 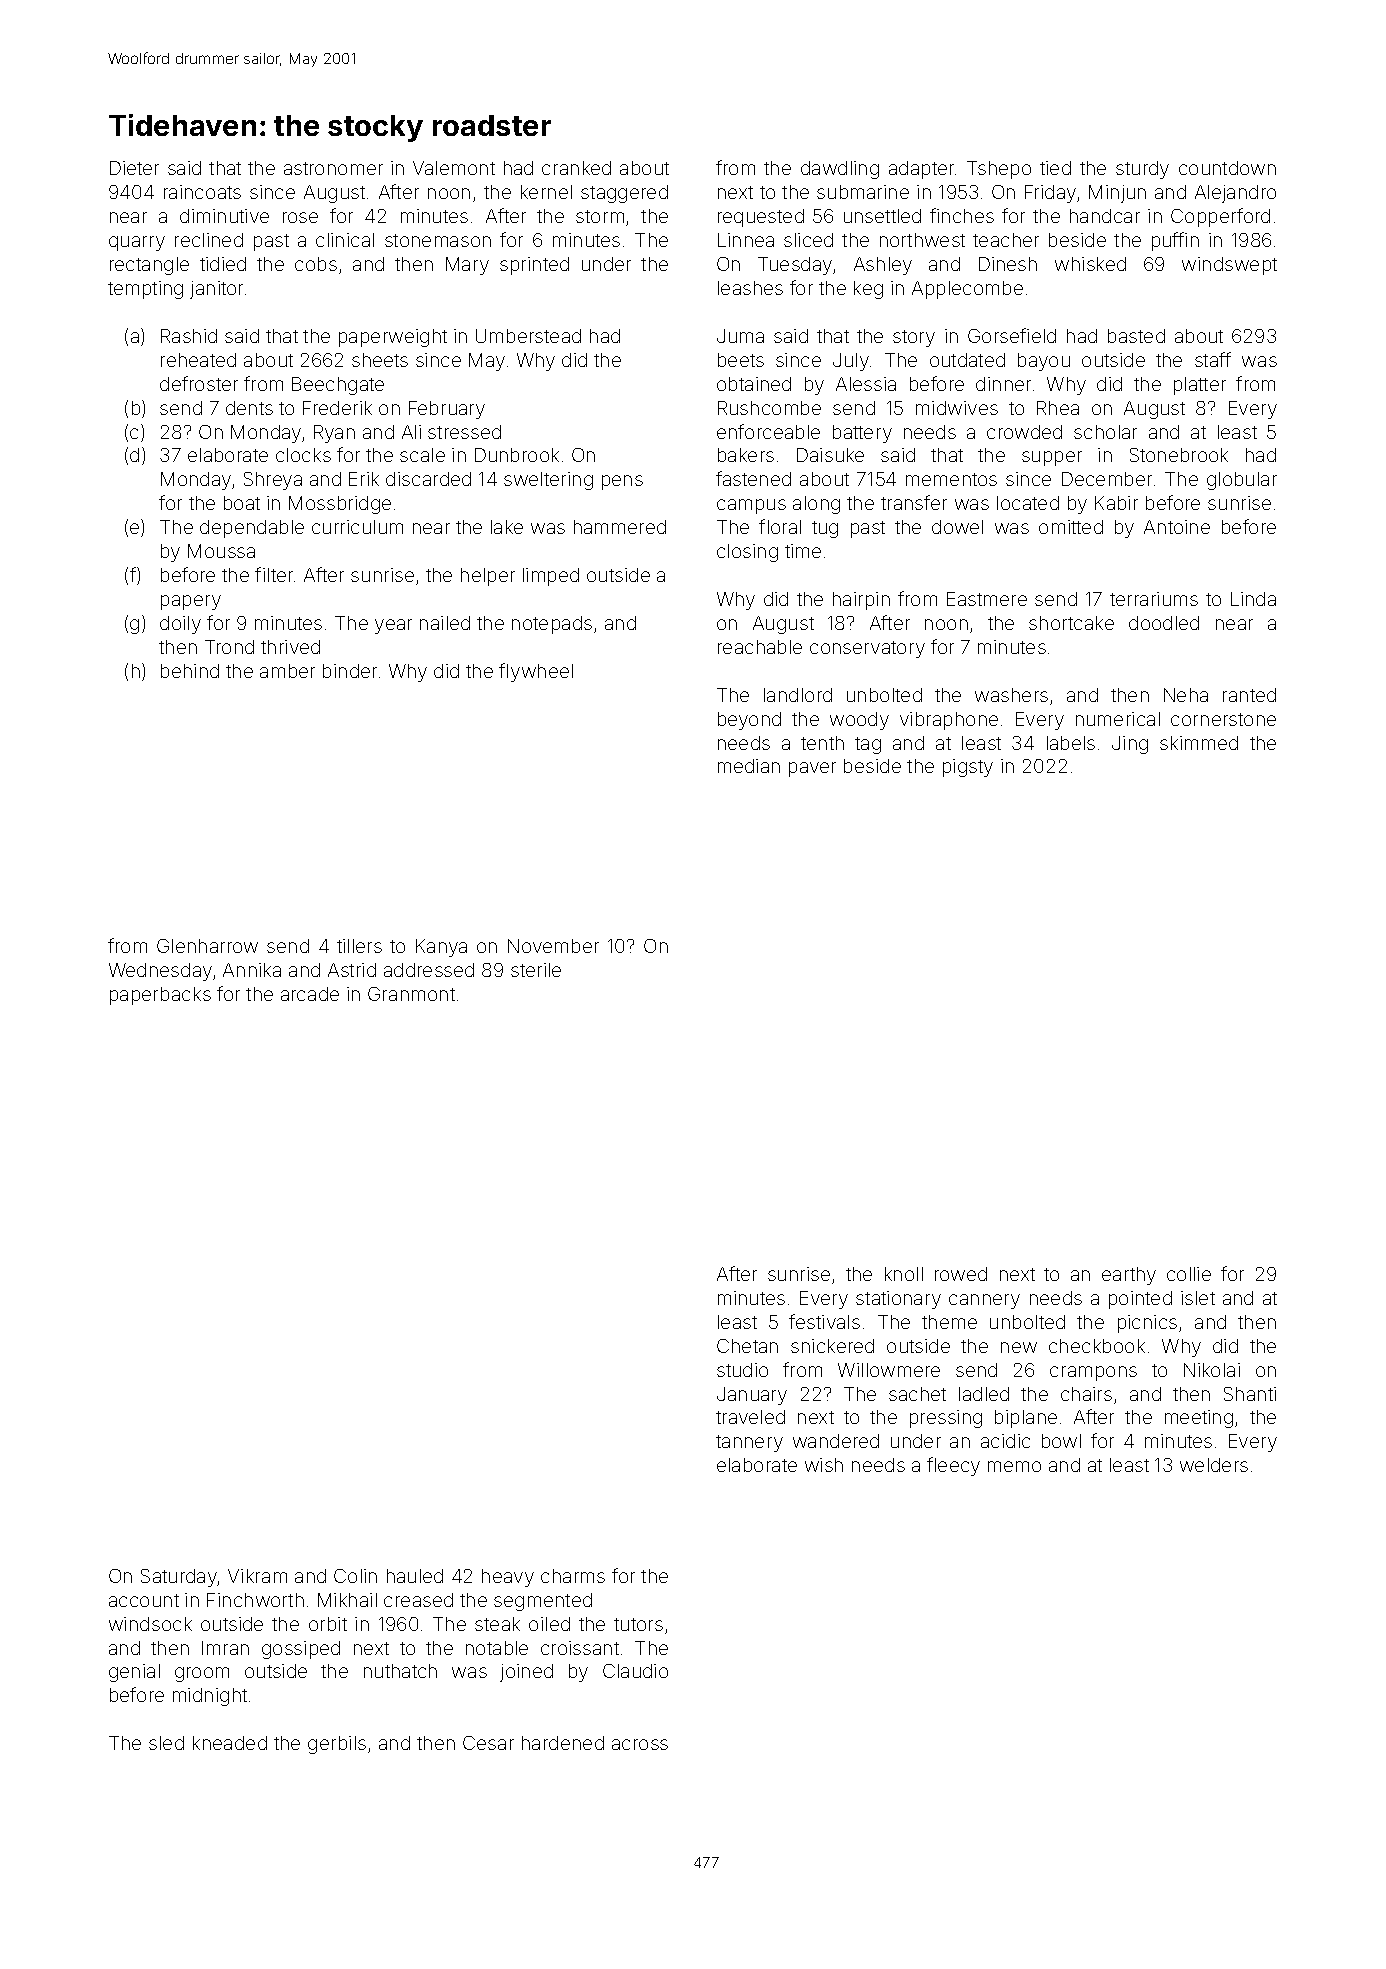 I want to click on sprinted, so click(x=534, y=266).
